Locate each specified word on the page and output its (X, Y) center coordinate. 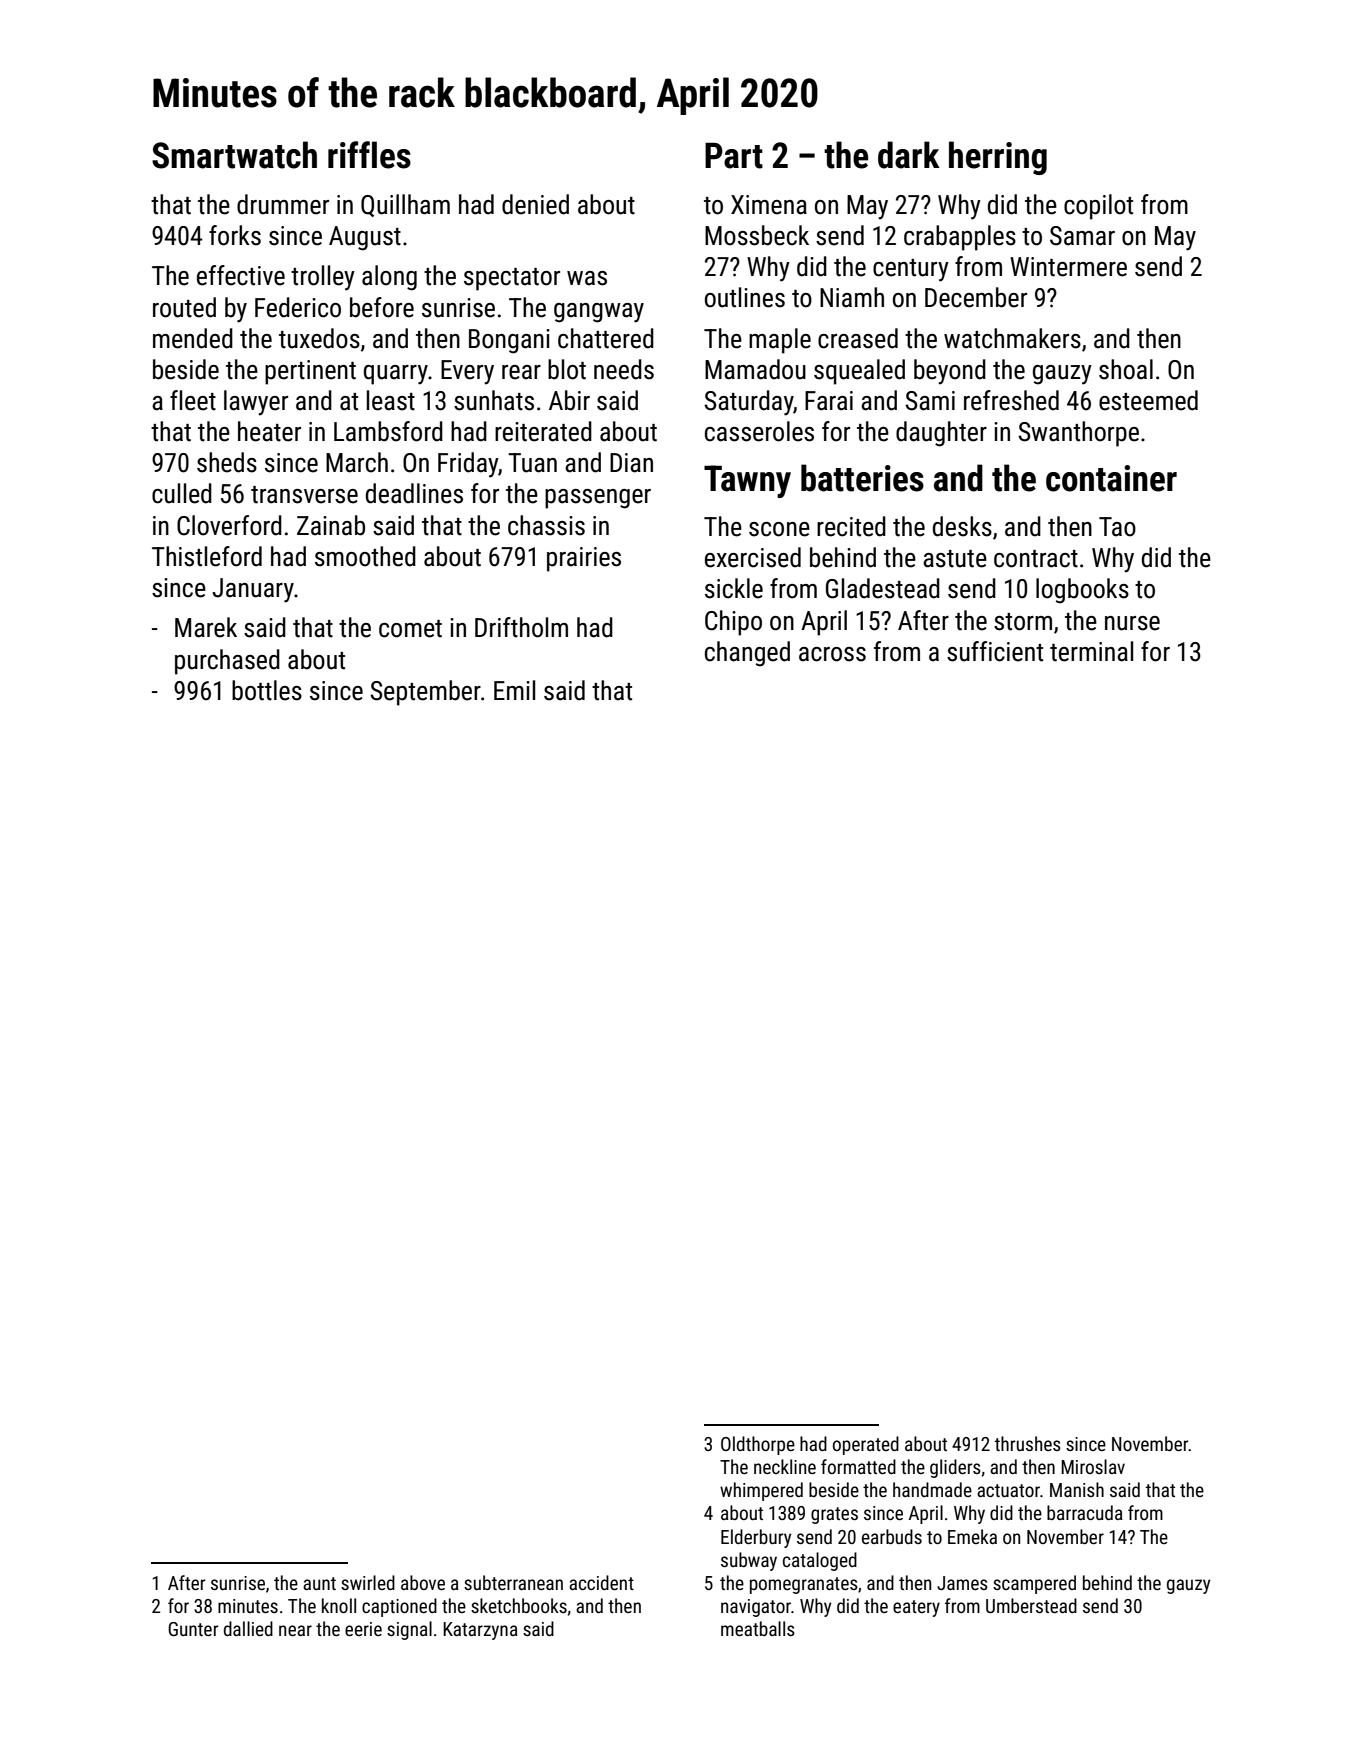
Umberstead (1031, 1605)
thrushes (1028, 1443)
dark (909, 155)
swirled (368, 1582)
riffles (369, 155)
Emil (514, 690)
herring (998, 158)
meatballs (758, 1628)
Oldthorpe (758, 1445)
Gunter (193, 1629)
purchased (227, 662)
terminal (1091, 651)
